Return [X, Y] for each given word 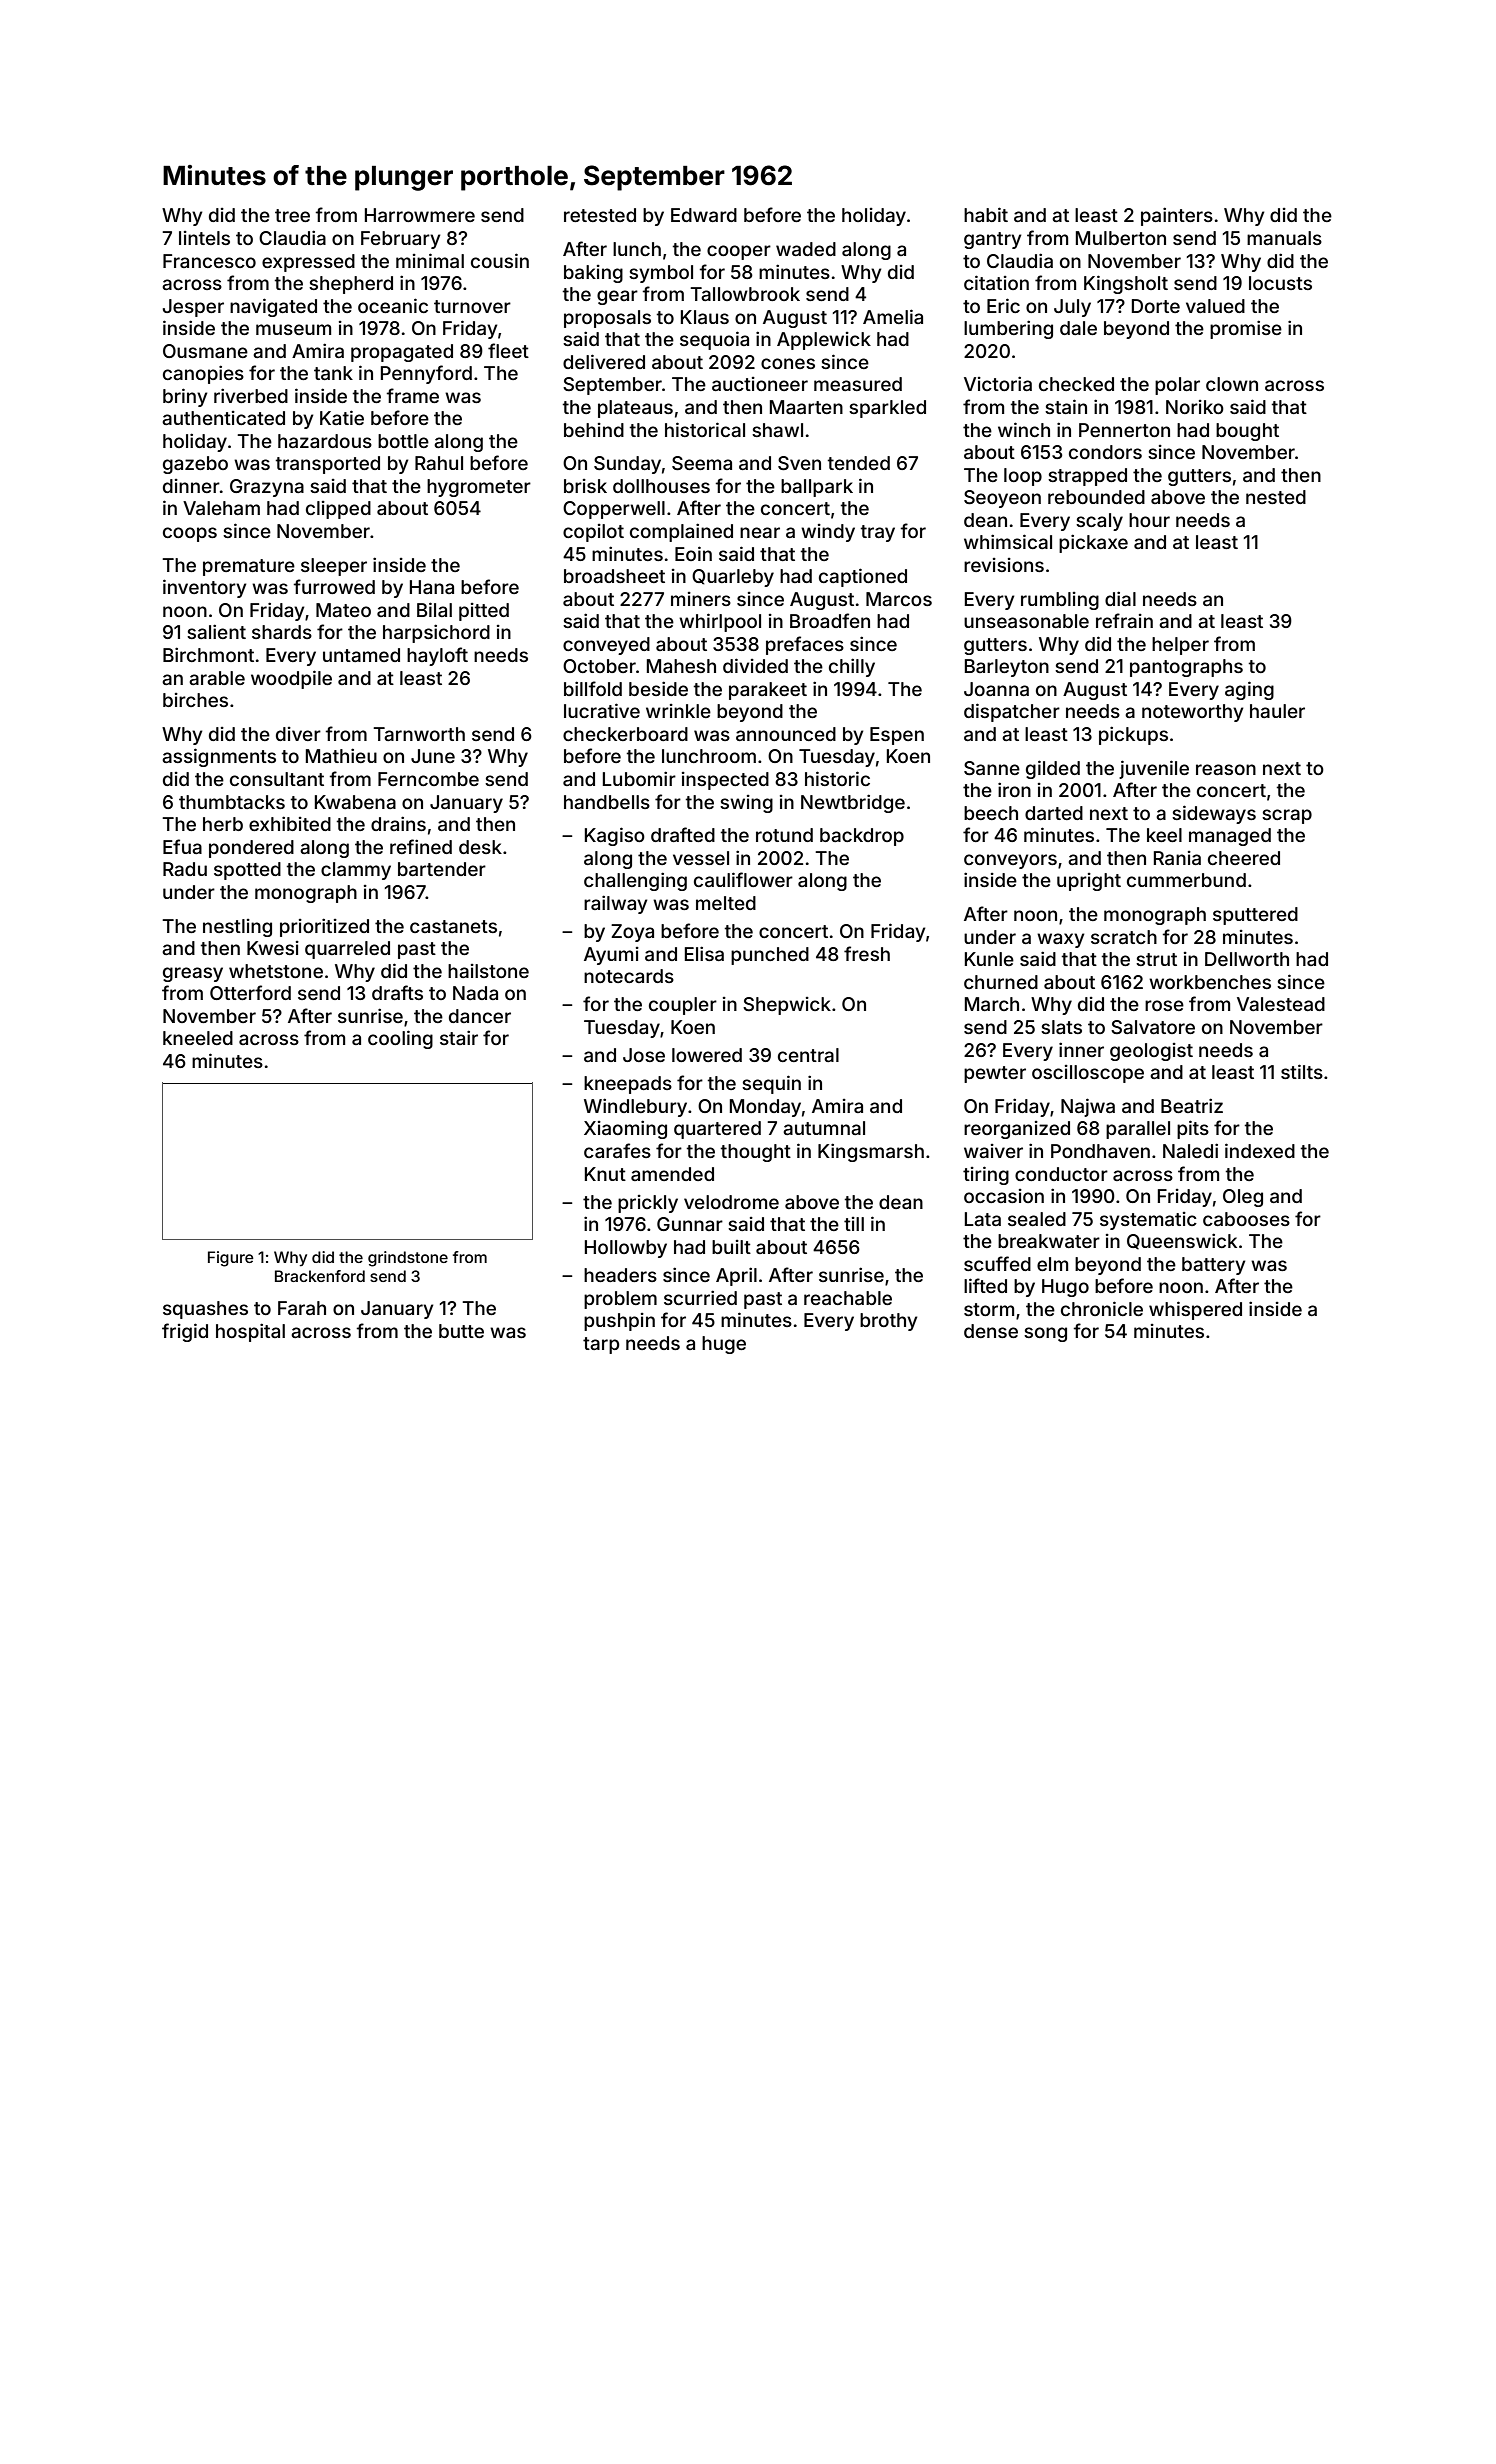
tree [292, 215]
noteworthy [1193, 713]
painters [1177, 216]
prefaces [805, 645]
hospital [250, 1332]
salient [216, 631]
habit [986, 214]
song [1045, 1334]
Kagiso [615, 836]
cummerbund [1186, 880]
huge [724, 1345]
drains [398, 823]
